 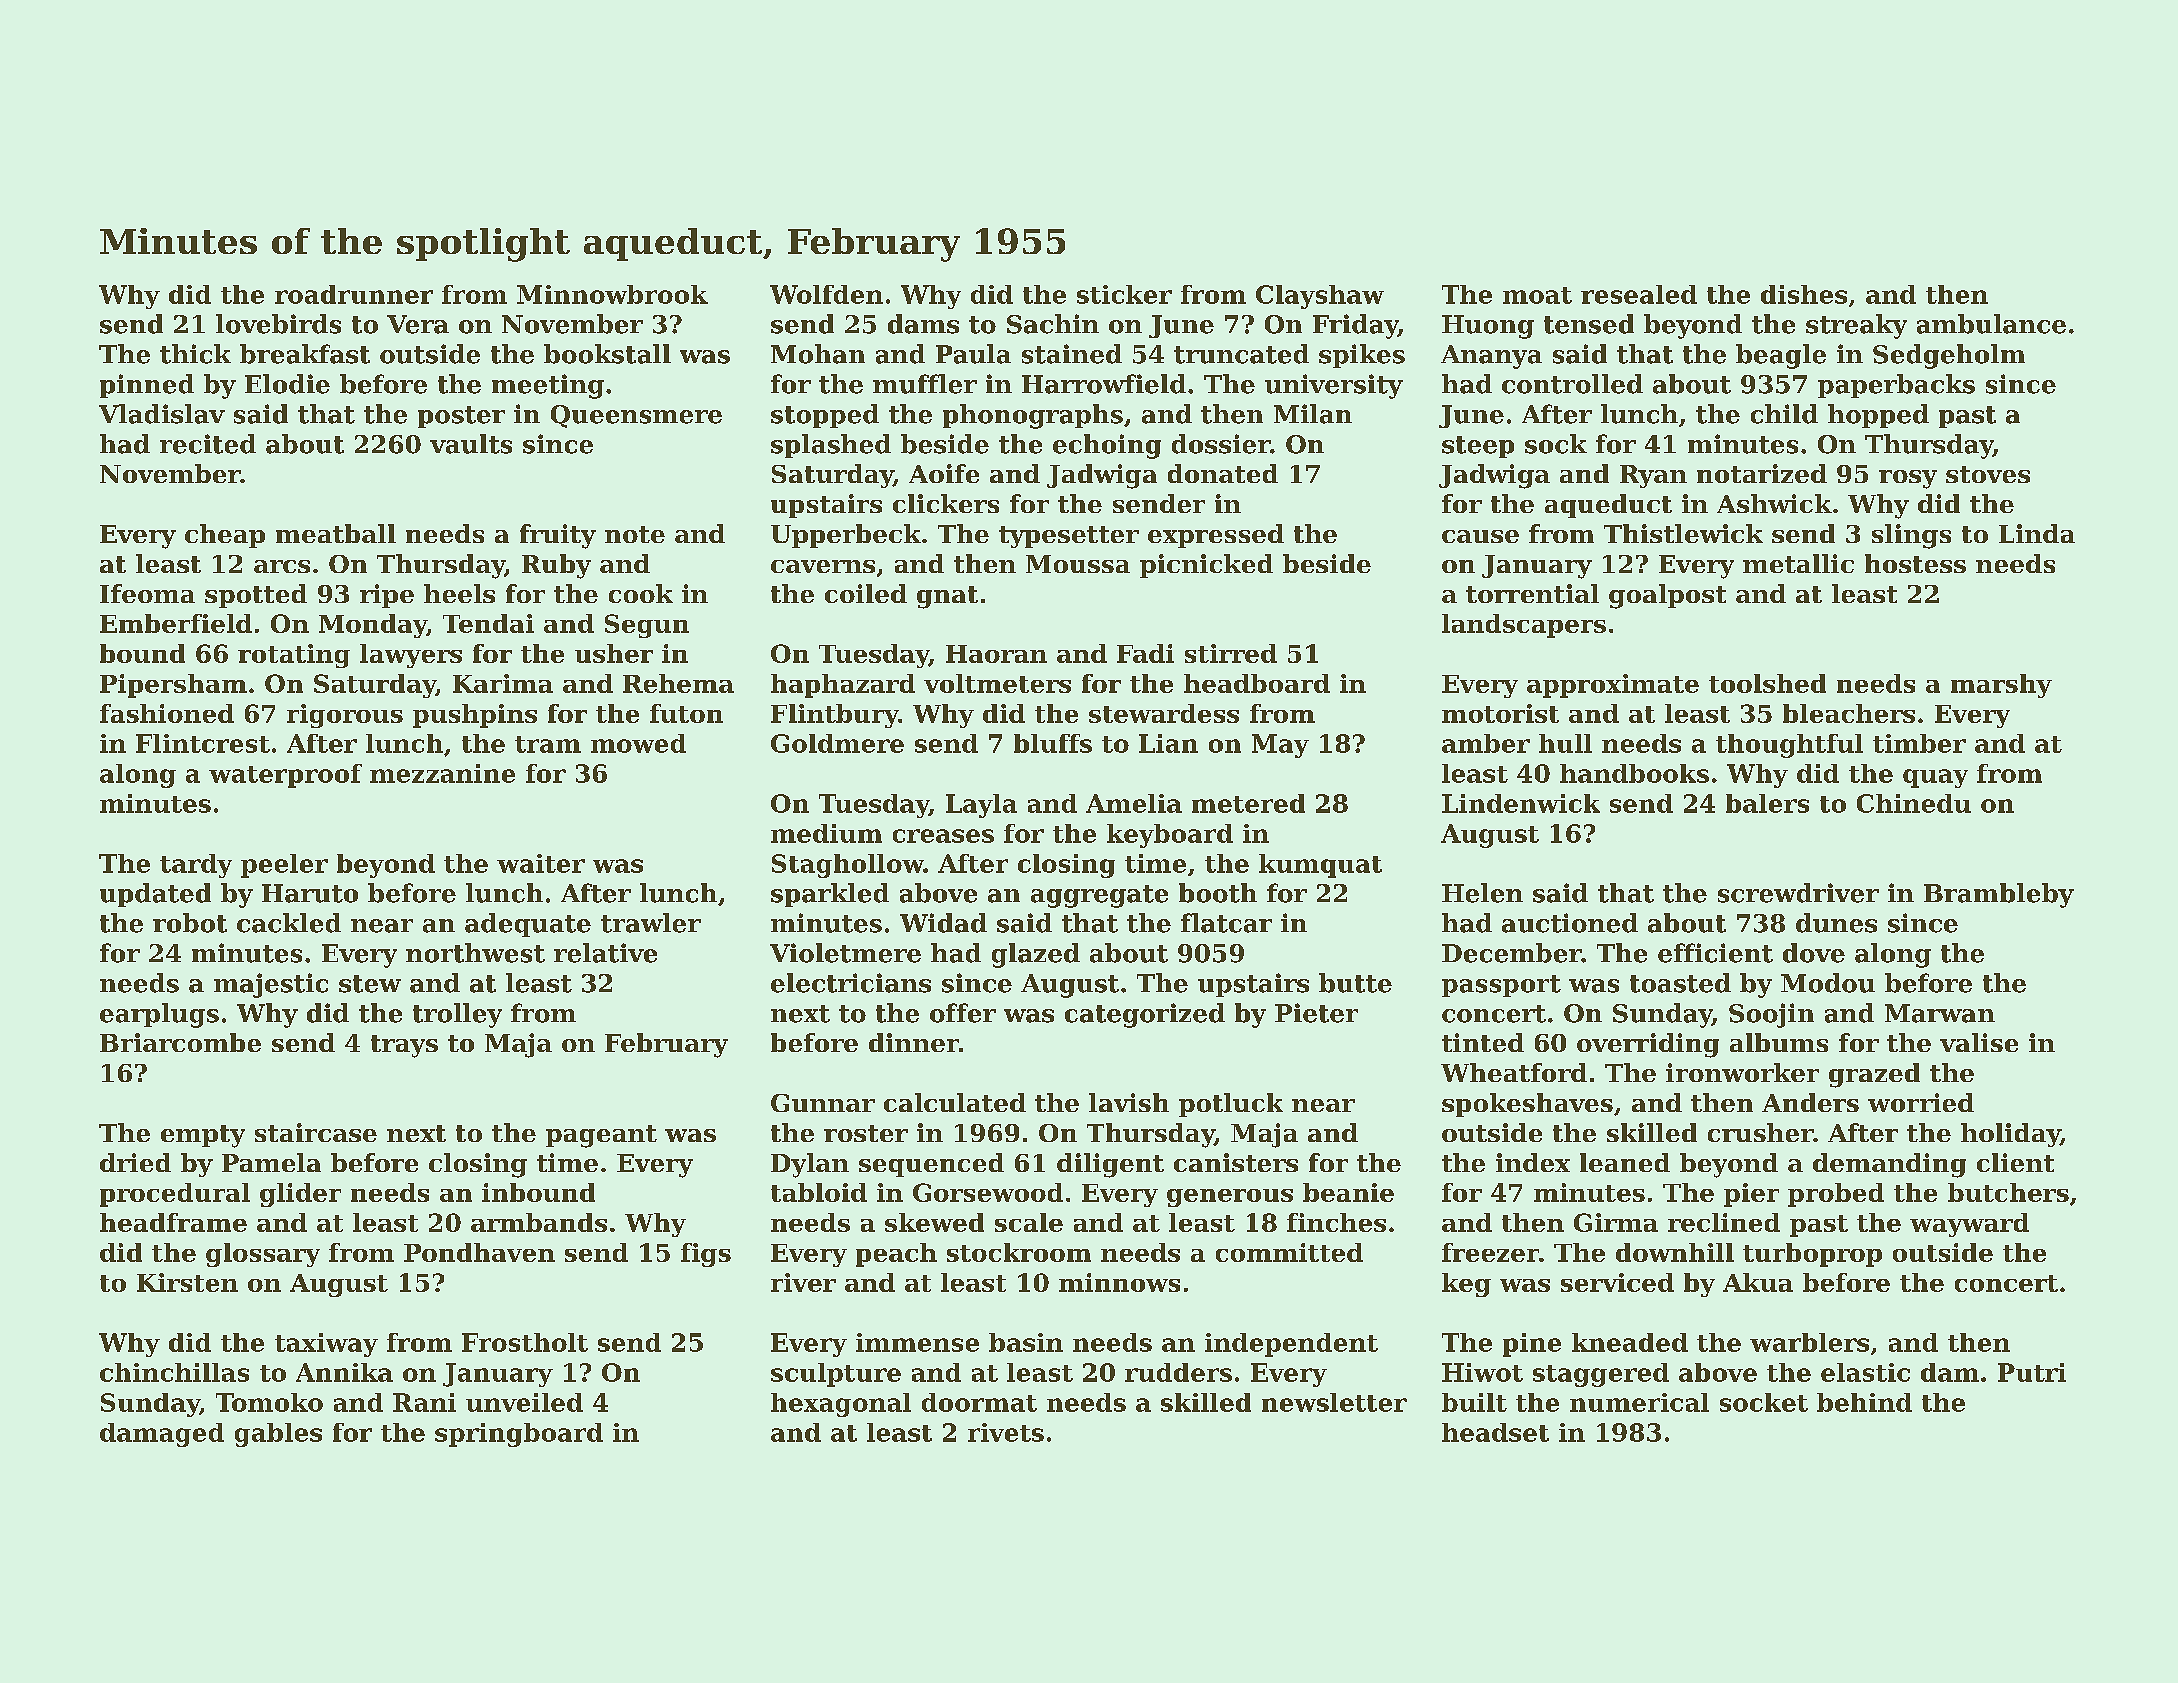 I want to click on metallic, so click(x=1798, y=563).
